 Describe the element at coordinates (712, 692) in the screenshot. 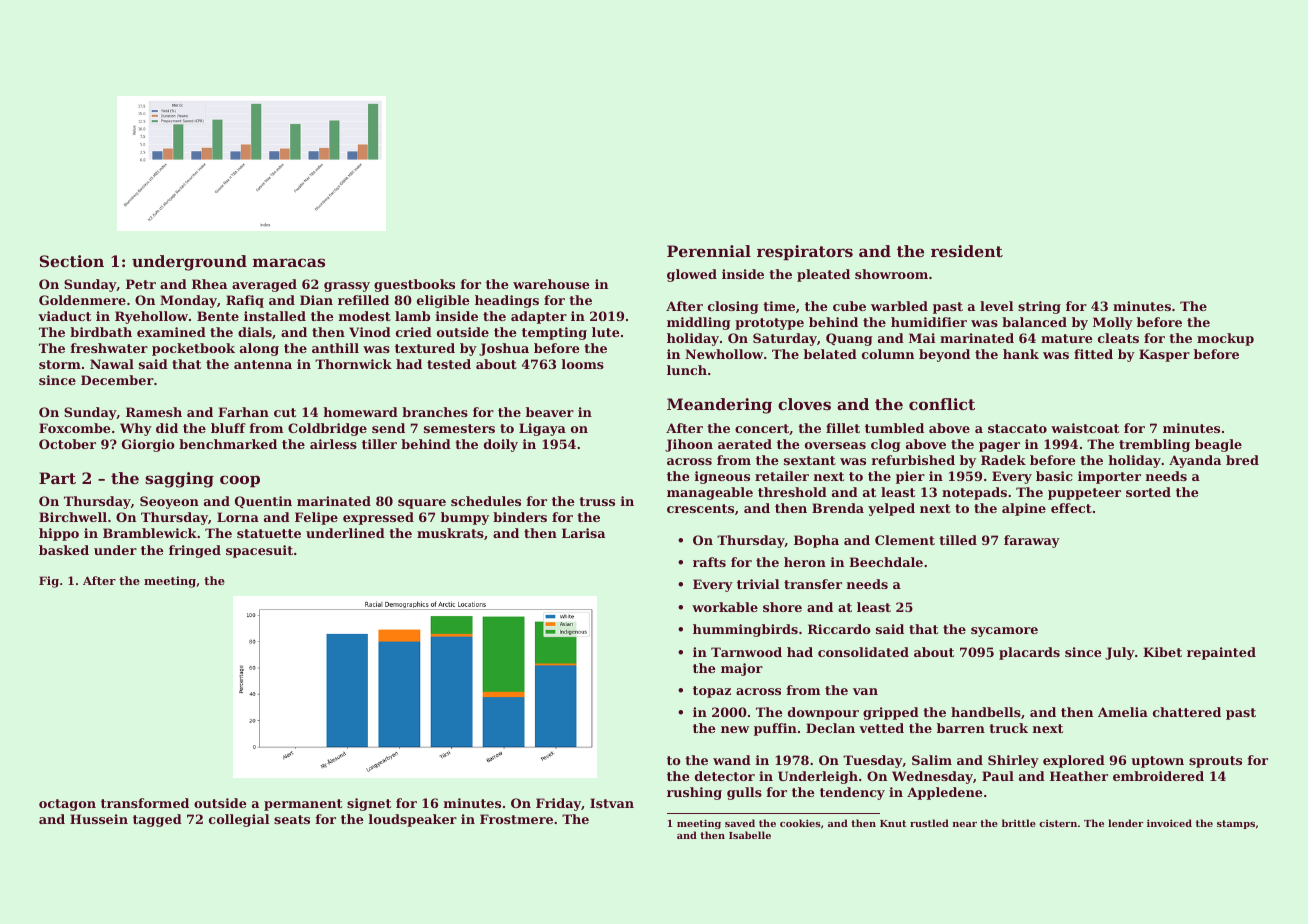

I see `topaz` at that location.
